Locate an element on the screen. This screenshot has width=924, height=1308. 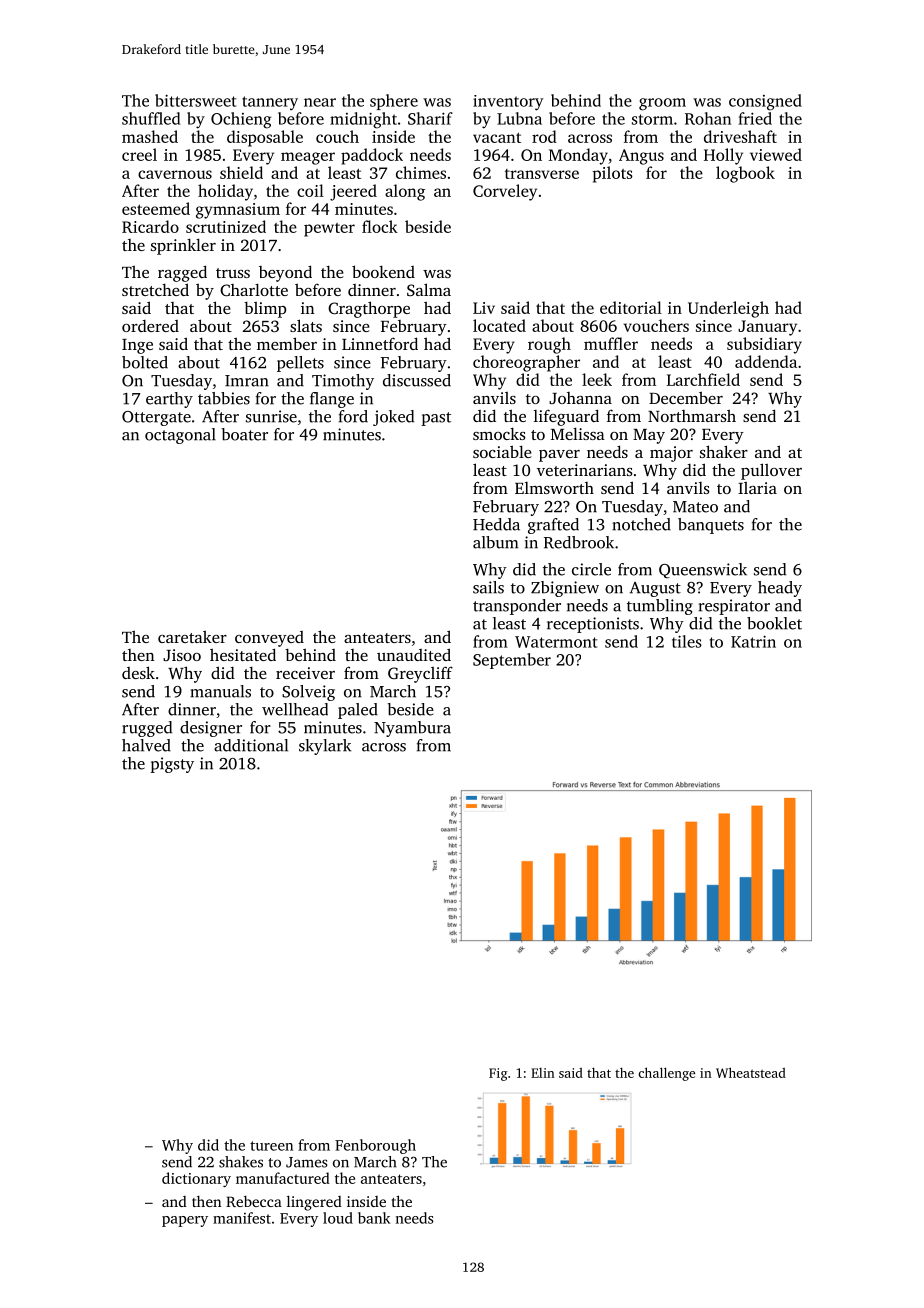
sociable is located at coordinates (502, 451).
